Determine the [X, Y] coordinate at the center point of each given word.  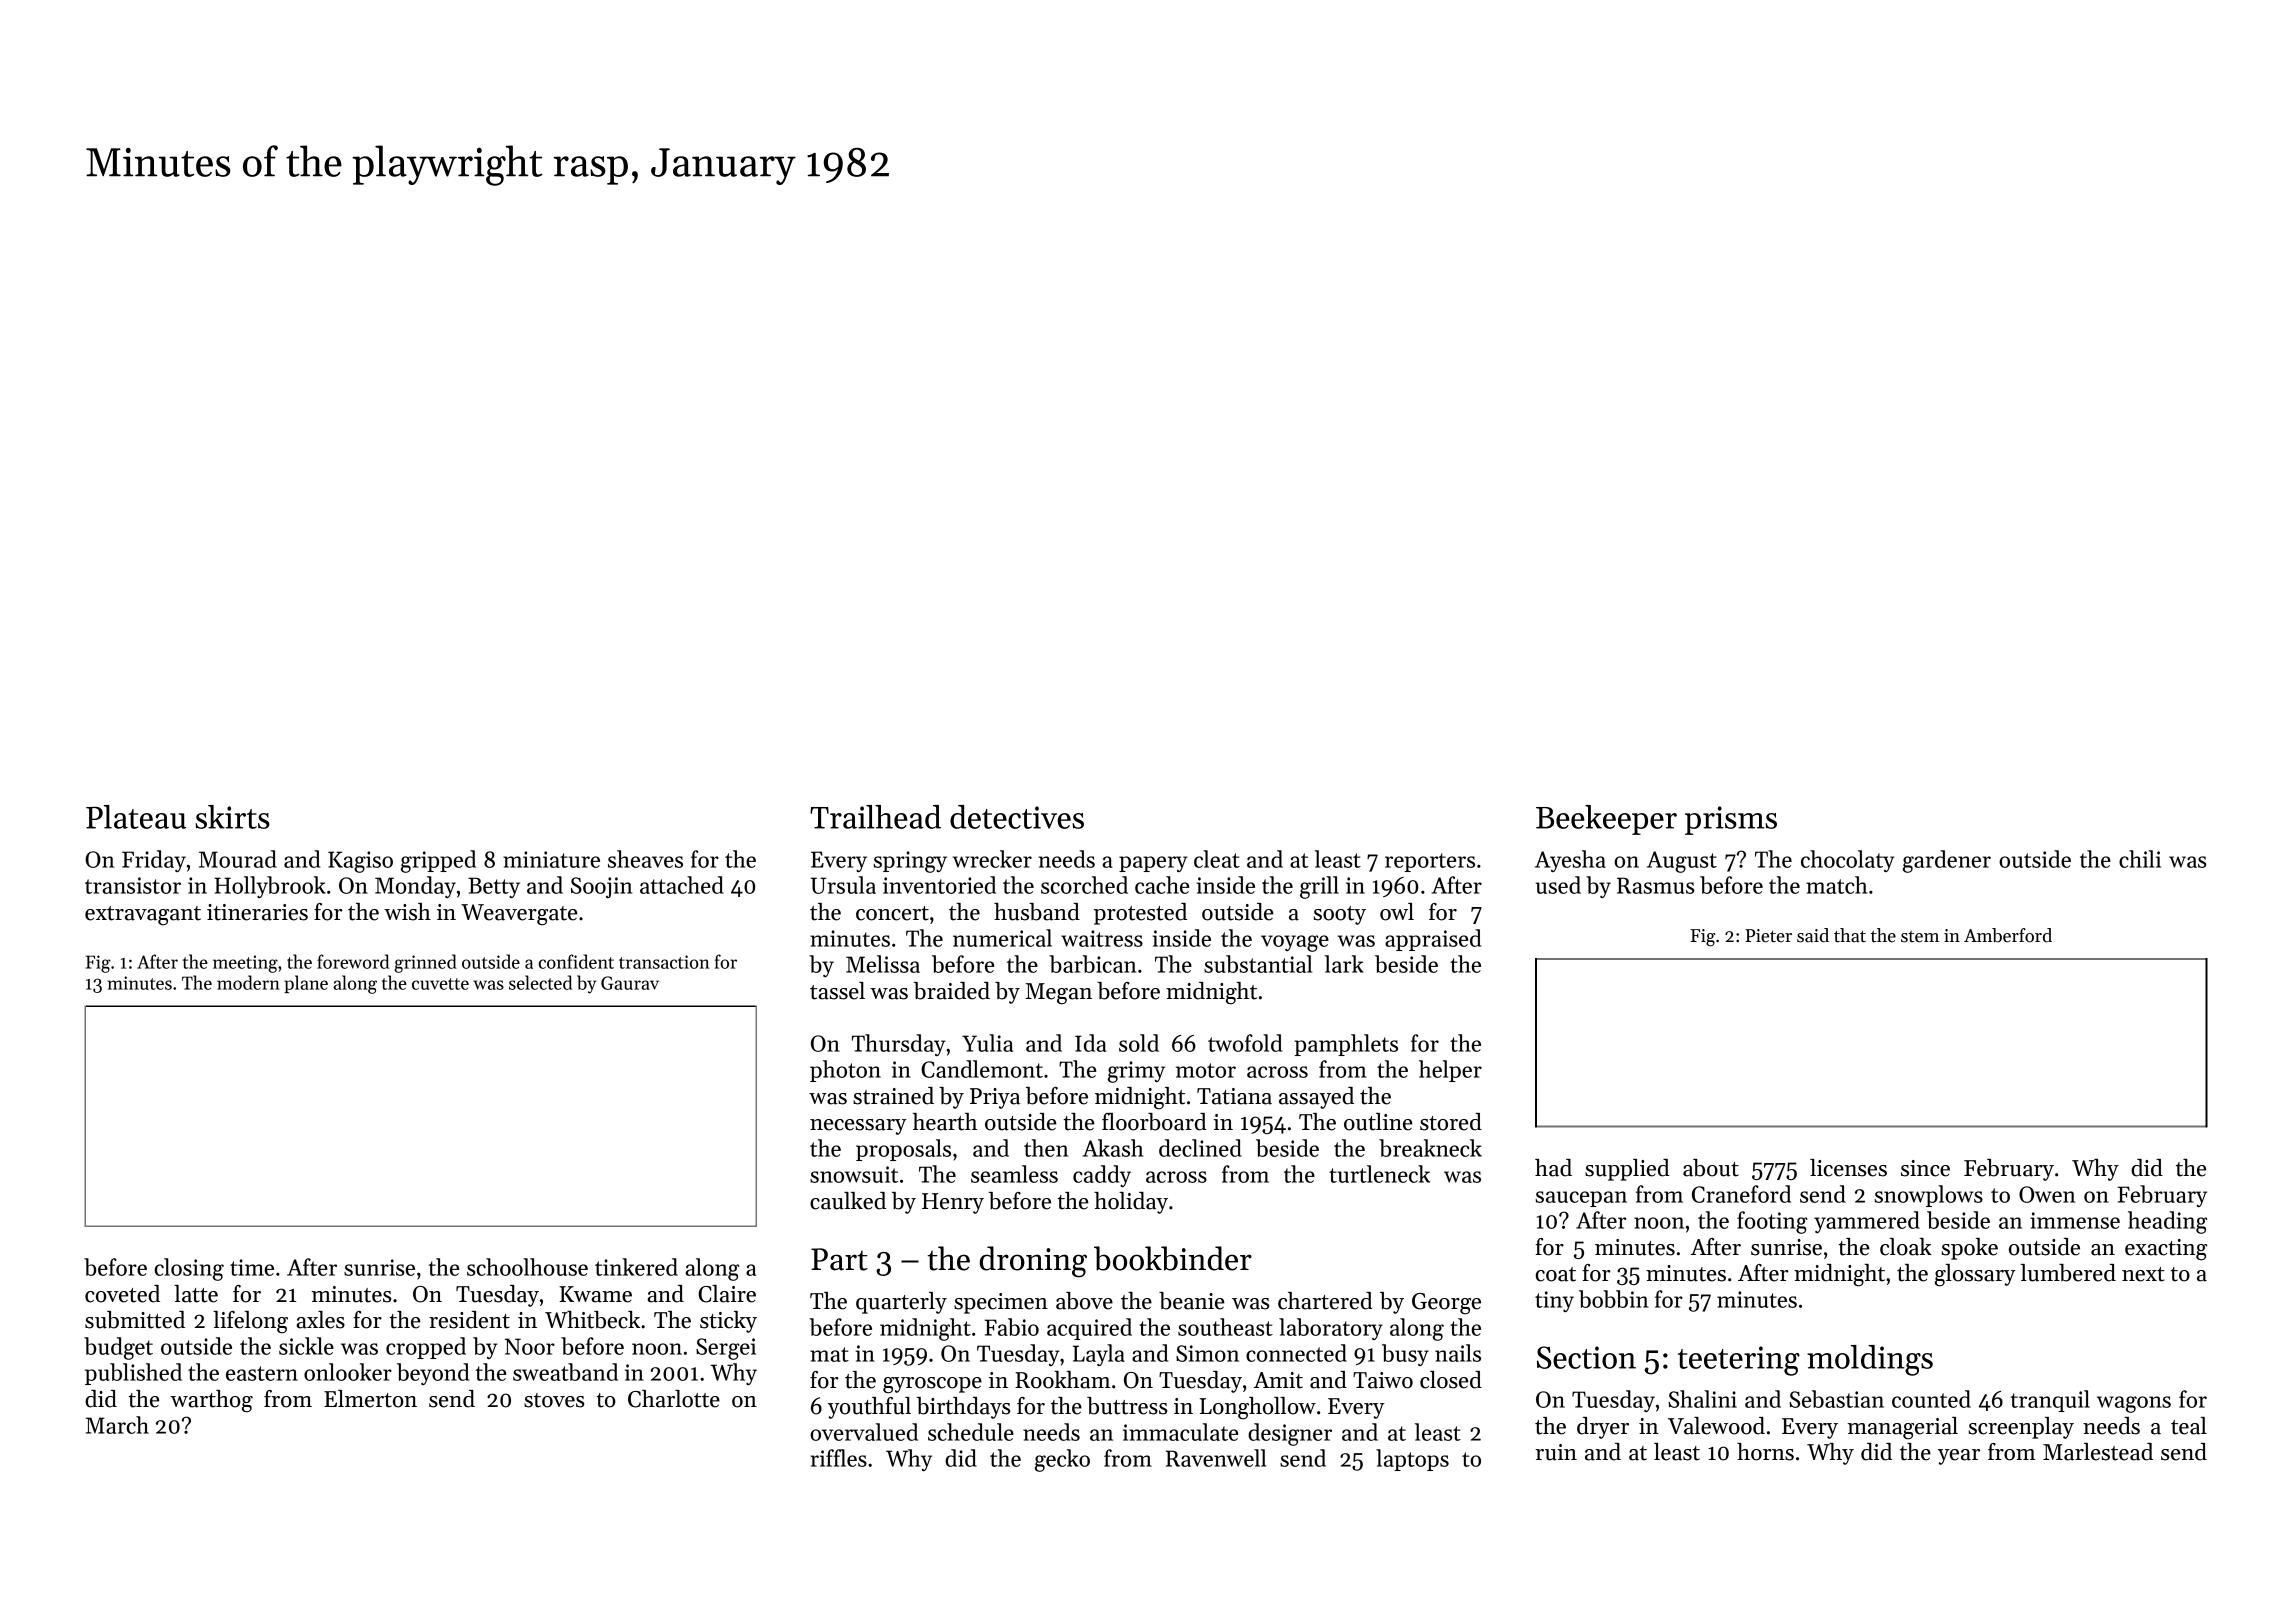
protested [1140, 914]
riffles [838, 1458]
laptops [1412, 1460]
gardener [1947, 861]
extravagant [143, 916]
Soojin [601, 887]
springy [910, 862]
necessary [858, 1127]
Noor [530, 1346]
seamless [1014, 1174]
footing [1772, 1222]
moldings [1870, 1360]
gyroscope [932, 1385]
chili [2140, 859]
